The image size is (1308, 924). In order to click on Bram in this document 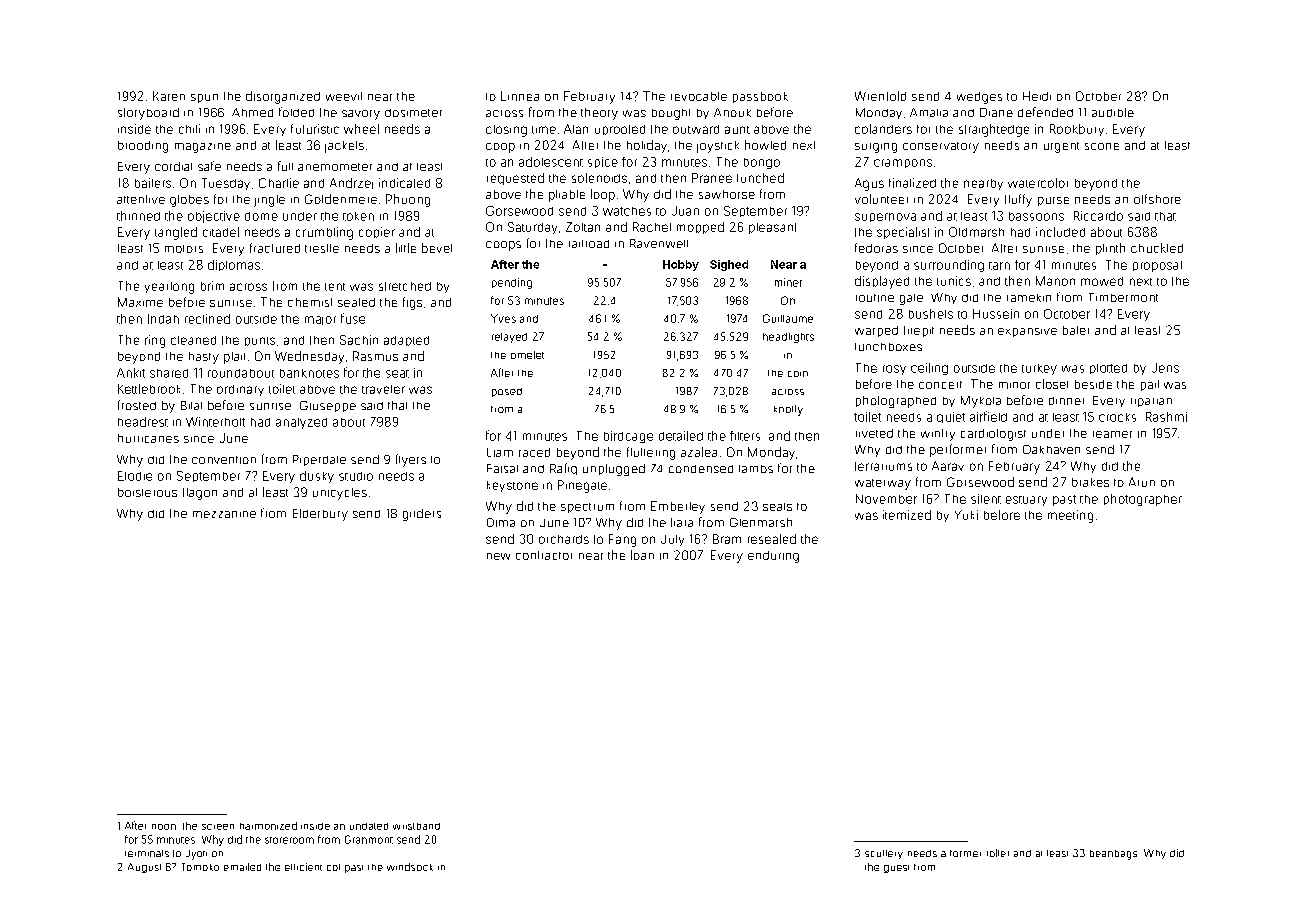, I will do `click(727, 539)`.
